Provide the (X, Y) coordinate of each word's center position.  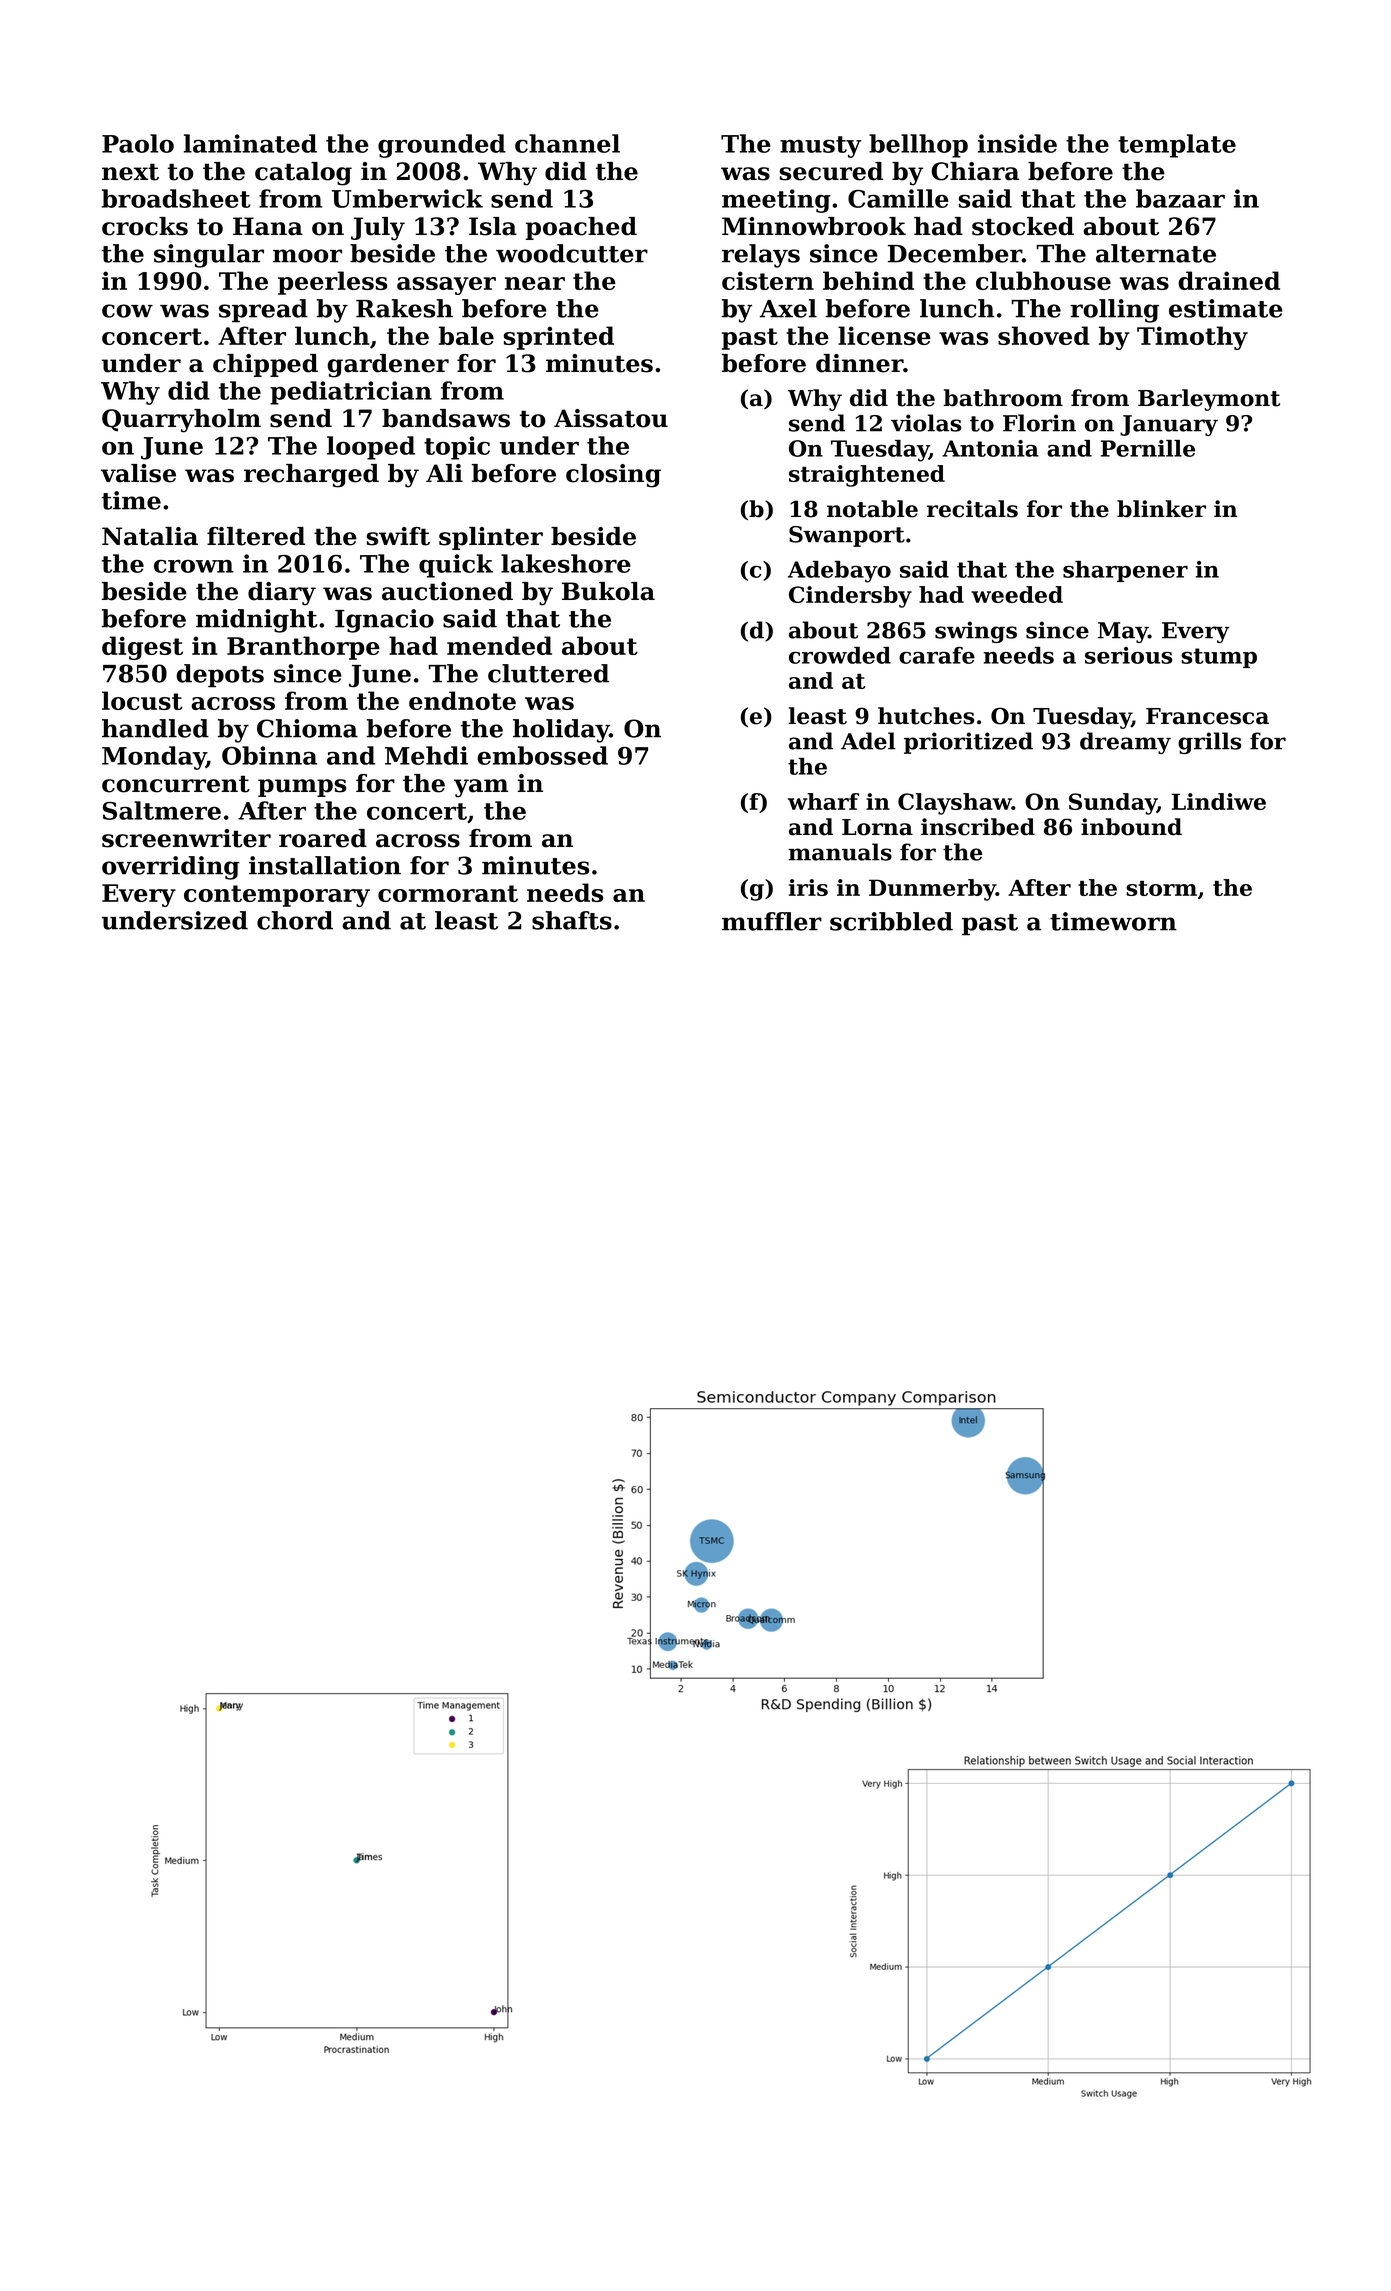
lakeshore (566, 563)
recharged (311, 476)
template (1177, 146)
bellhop (918, 146)
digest (142, 648)
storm (1161, 888)
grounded (442, 146)
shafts (572, 920)
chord (295, 920)
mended (499, 645)
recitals (972, 509)
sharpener (1125, 571)
